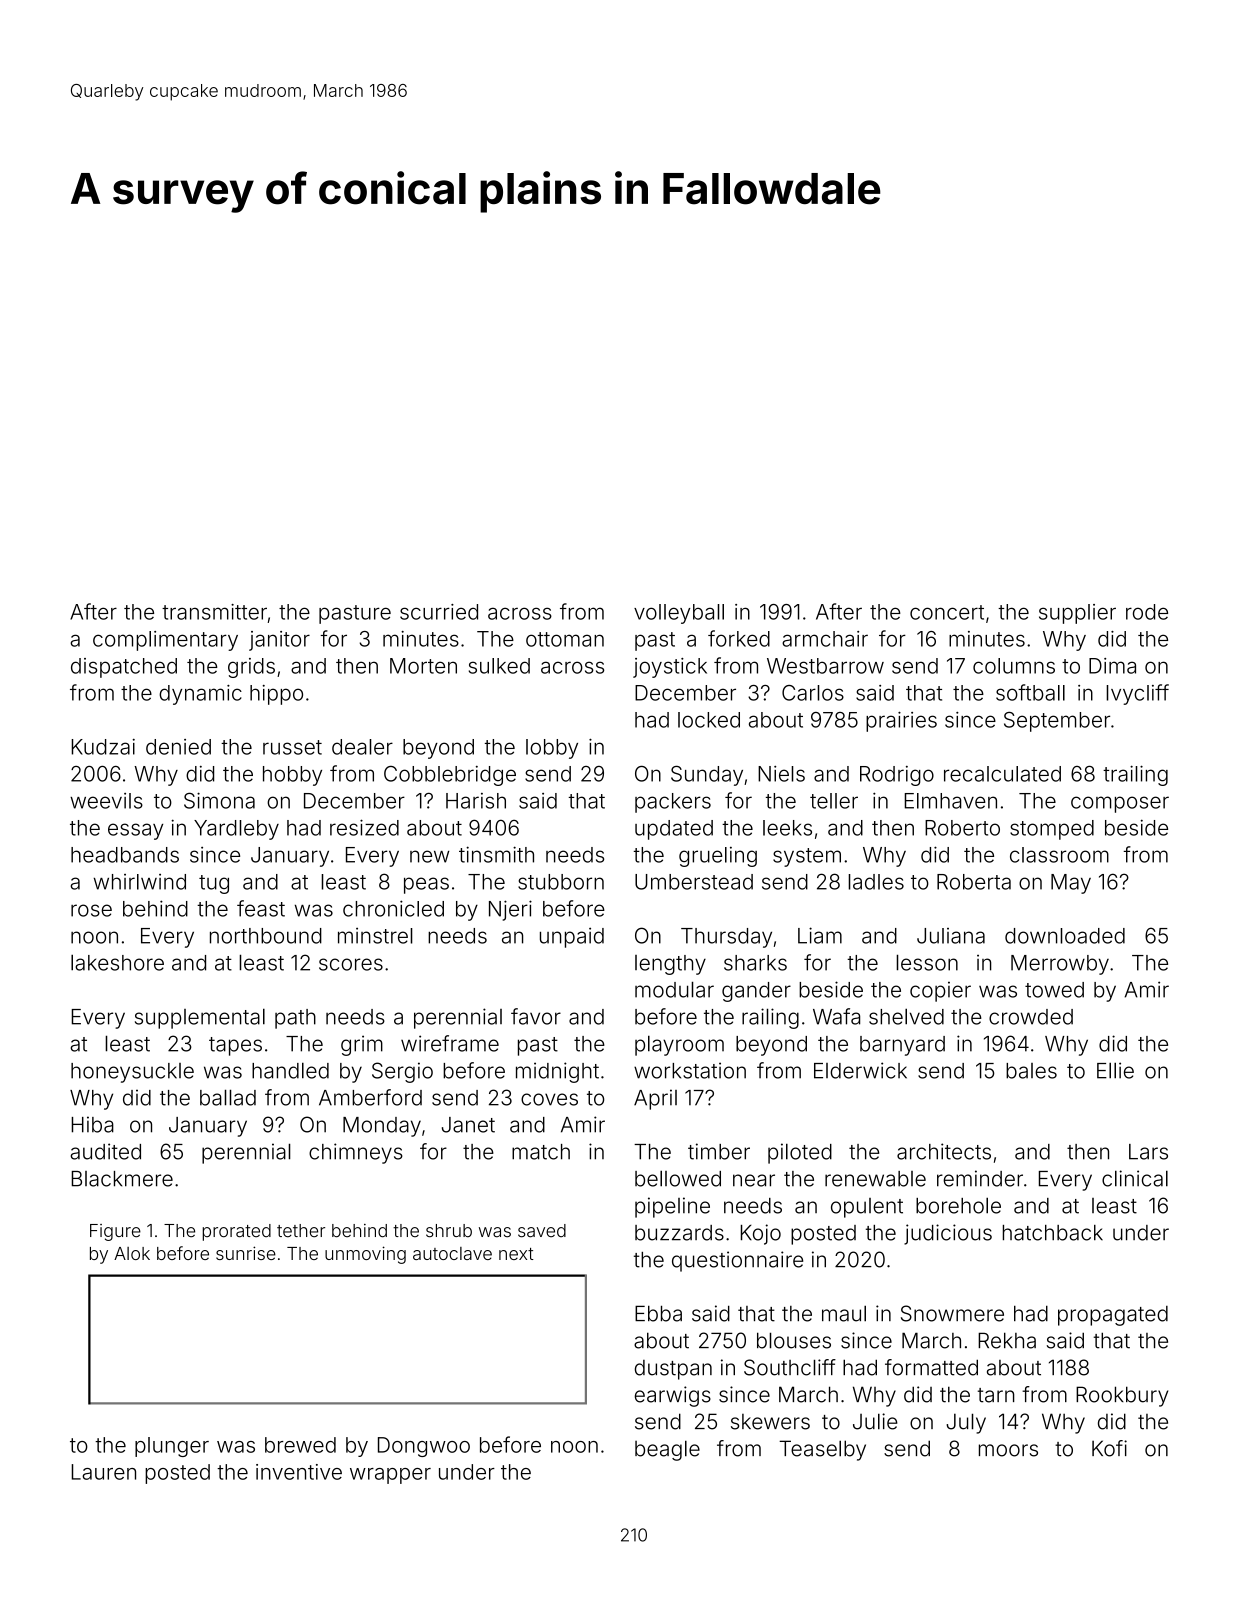 This screenshot has height=1603, width=1239. I want to click on honeysuckle, so click(132, 1073).
